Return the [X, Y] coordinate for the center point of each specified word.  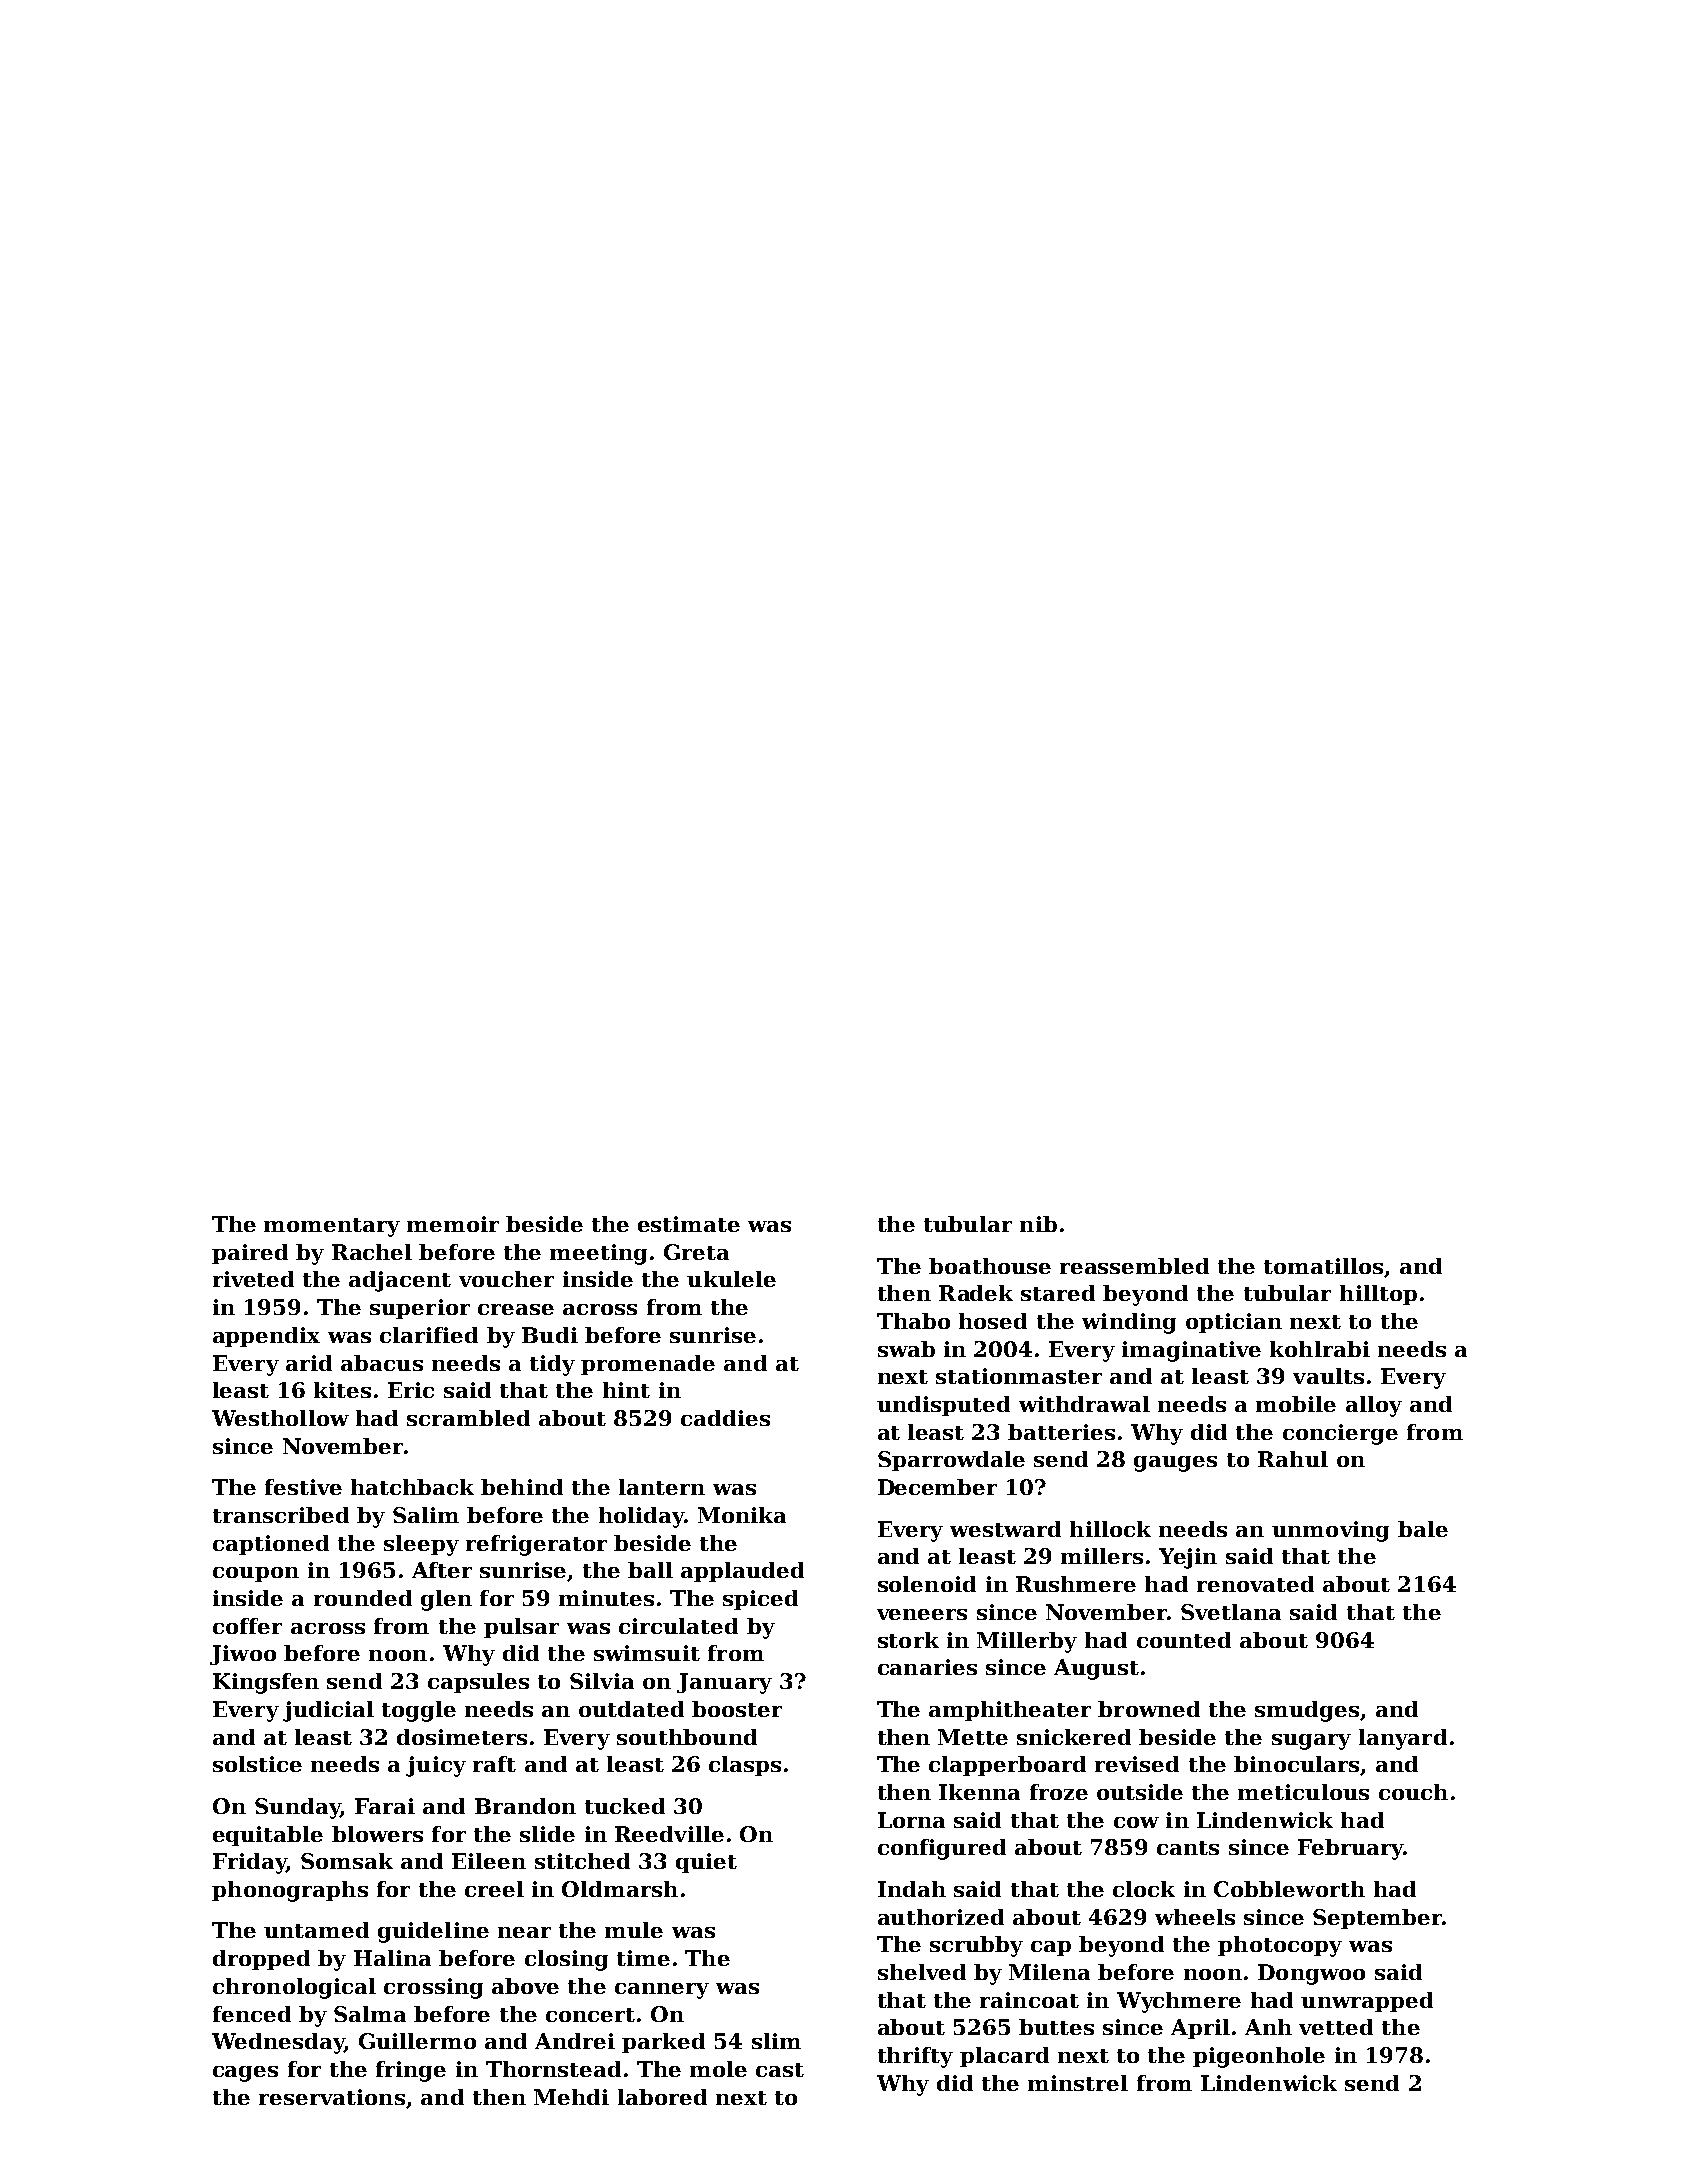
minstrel [1078, 2083]
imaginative [1191, 1351]
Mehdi [571, 2097]
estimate [689, 1224]
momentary [332, 1227]
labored [662, 2097]
